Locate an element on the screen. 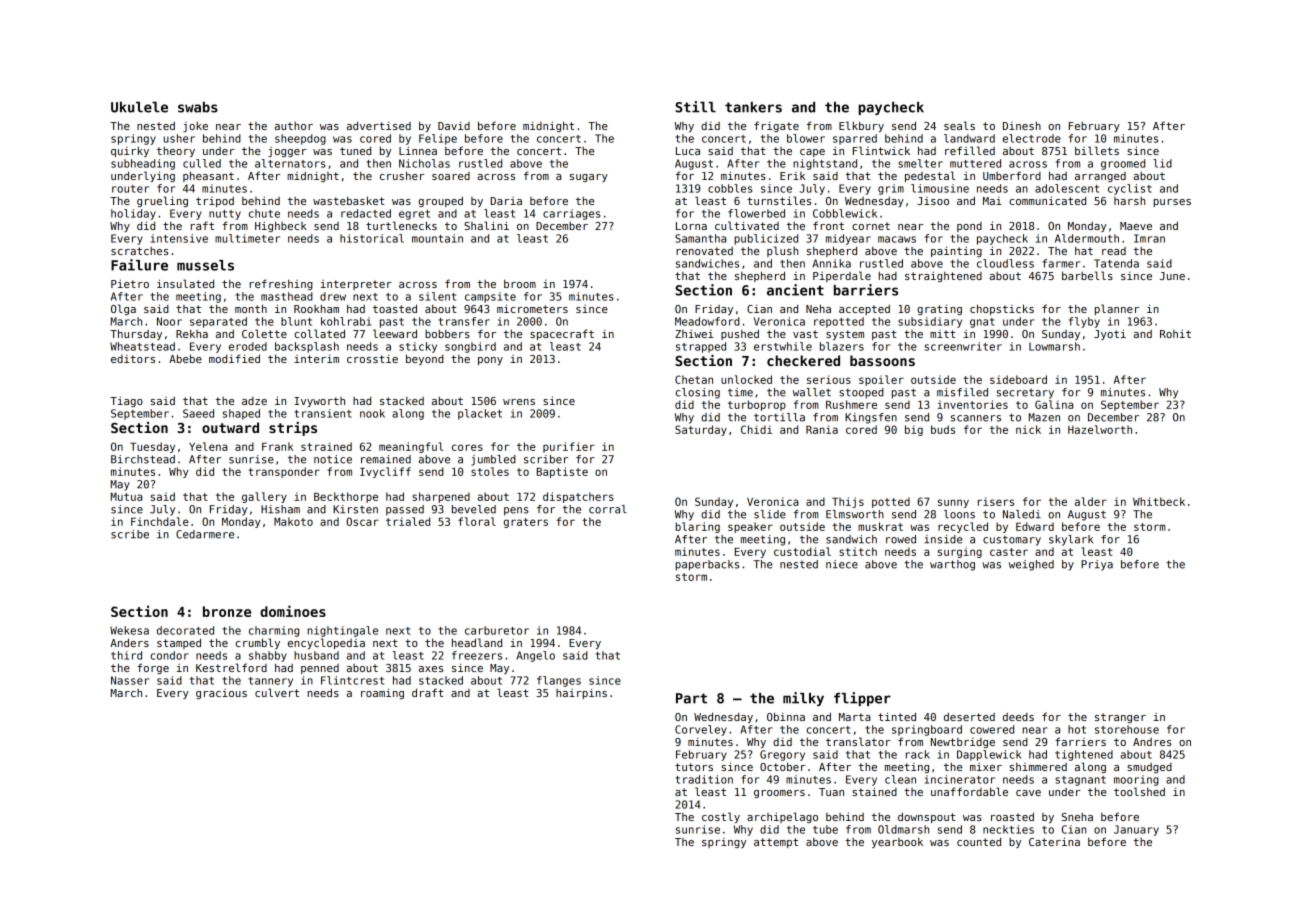  Chidi is located at coordinates (756, 429).
